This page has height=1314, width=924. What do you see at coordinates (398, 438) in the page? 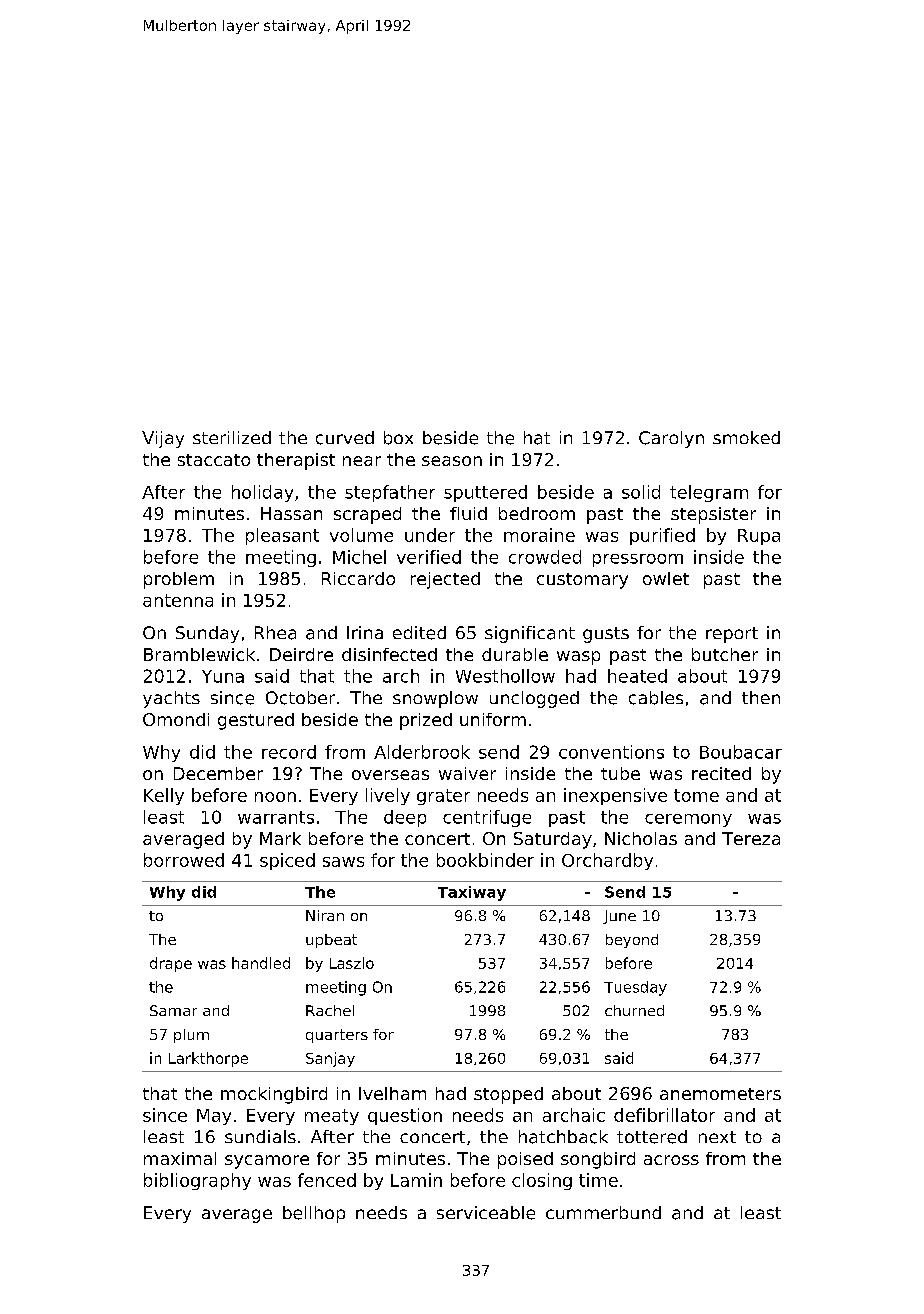
I see `box` at bounding box center [398, 438].
